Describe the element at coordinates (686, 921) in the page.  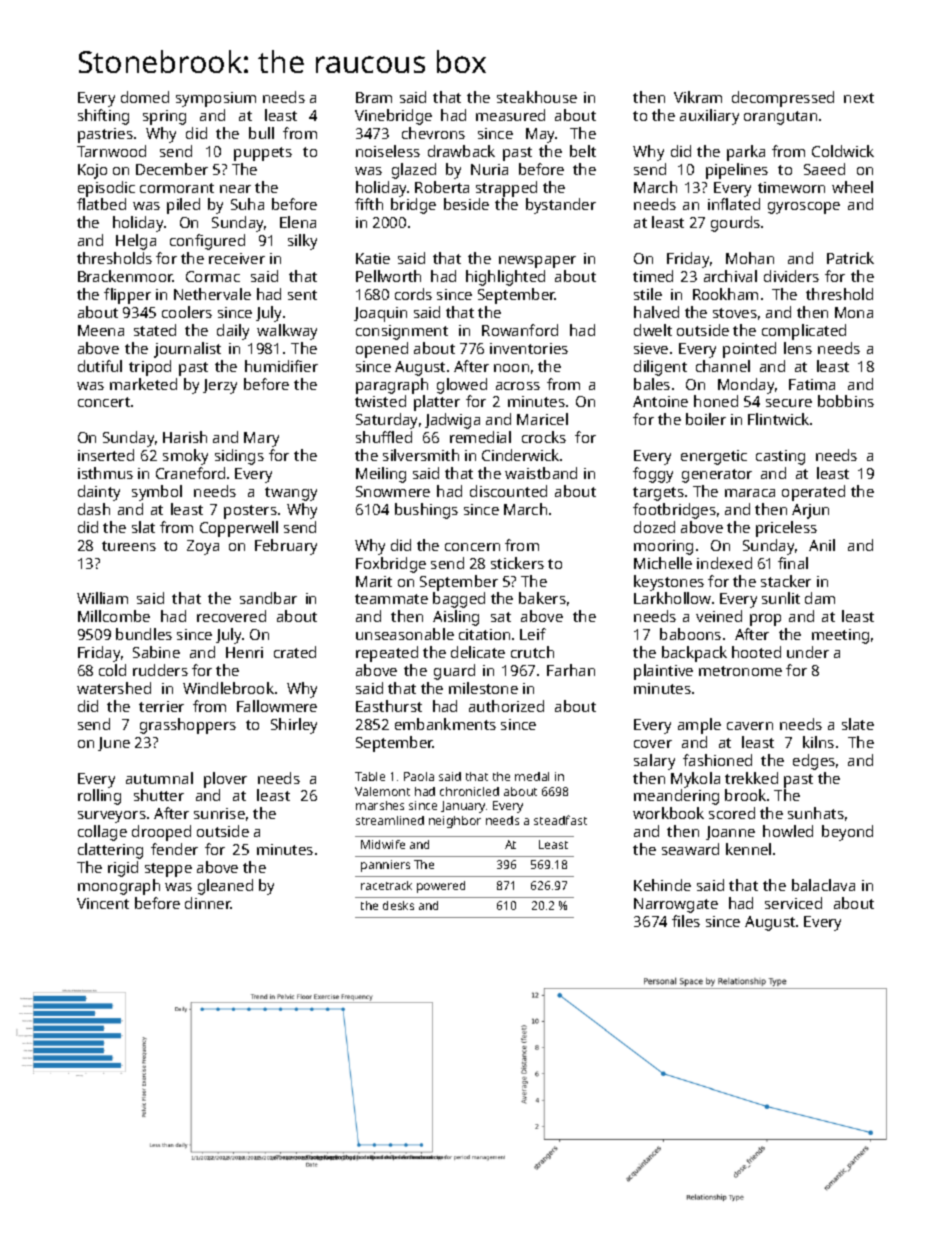
I see `files` at that location.
